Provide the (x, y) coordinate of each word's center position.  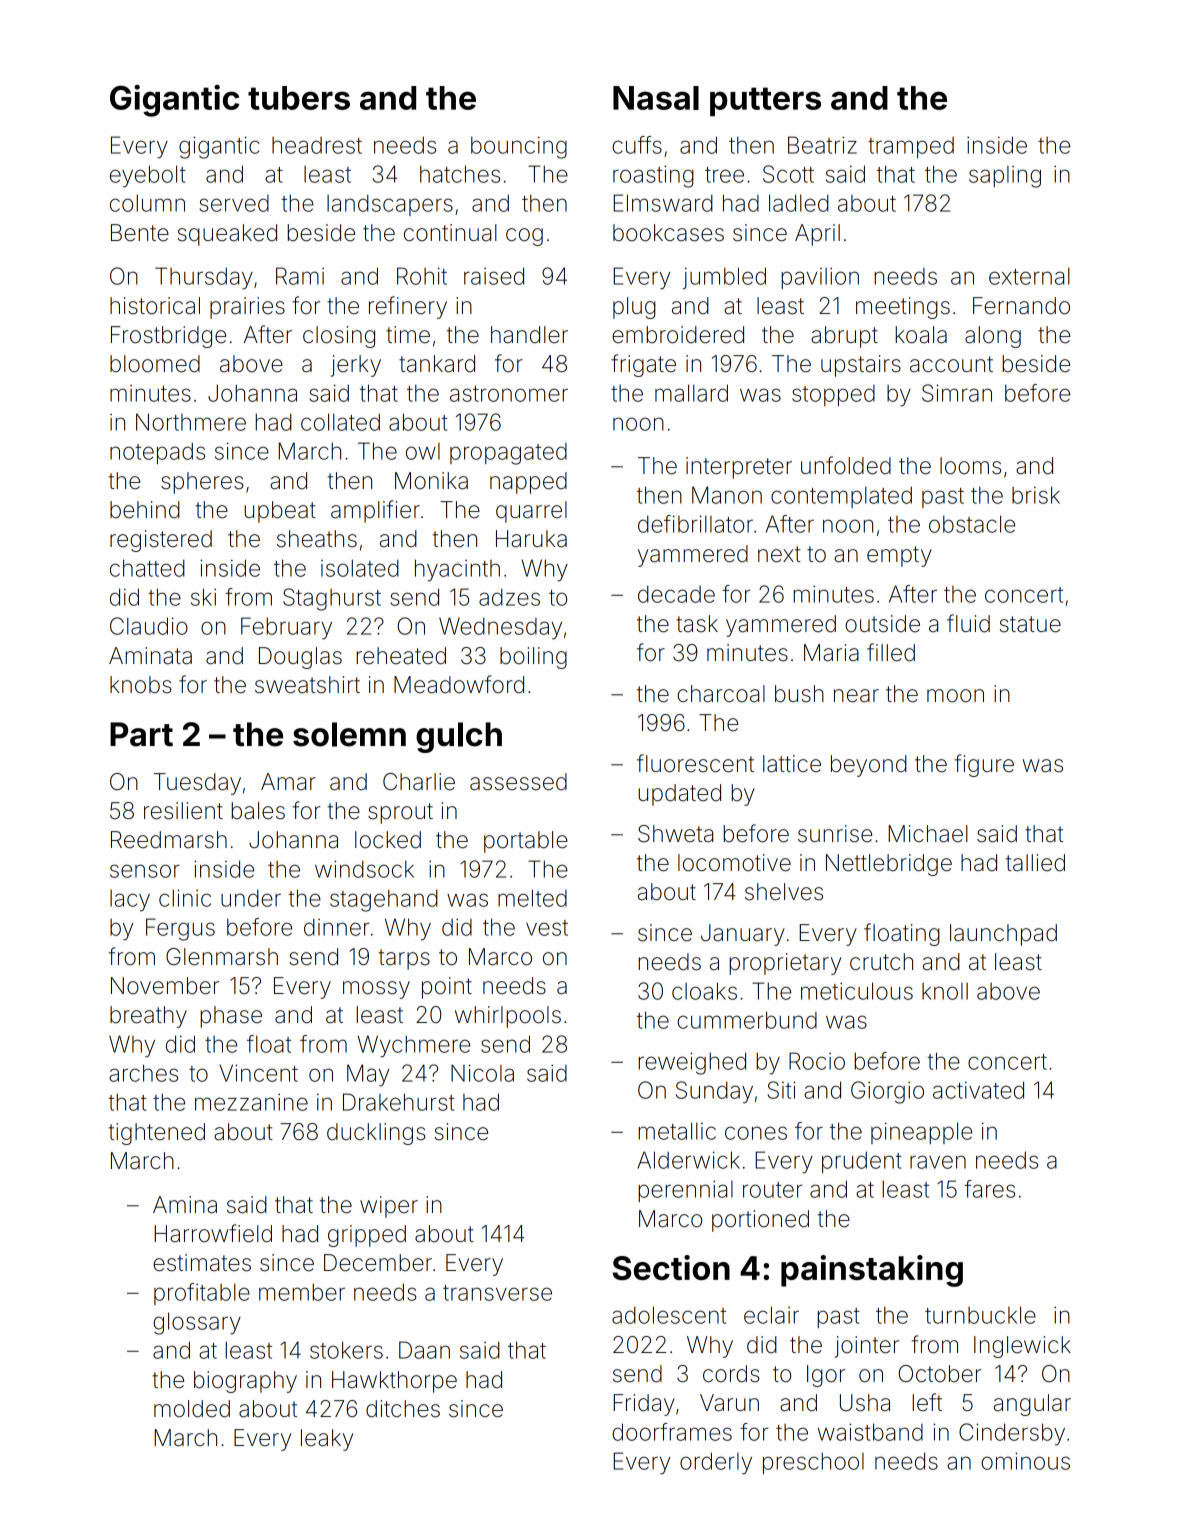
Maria (831, 653)
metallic (677, 1131)
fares (989, 1189)
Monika (431, 481)
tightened (157, 1134)
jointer (867, 1347)
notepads (157, 453)
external (1029, 276)
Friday (644, 1405)
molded (192, 1409)
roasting (653, 176)
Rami (300, 276)
